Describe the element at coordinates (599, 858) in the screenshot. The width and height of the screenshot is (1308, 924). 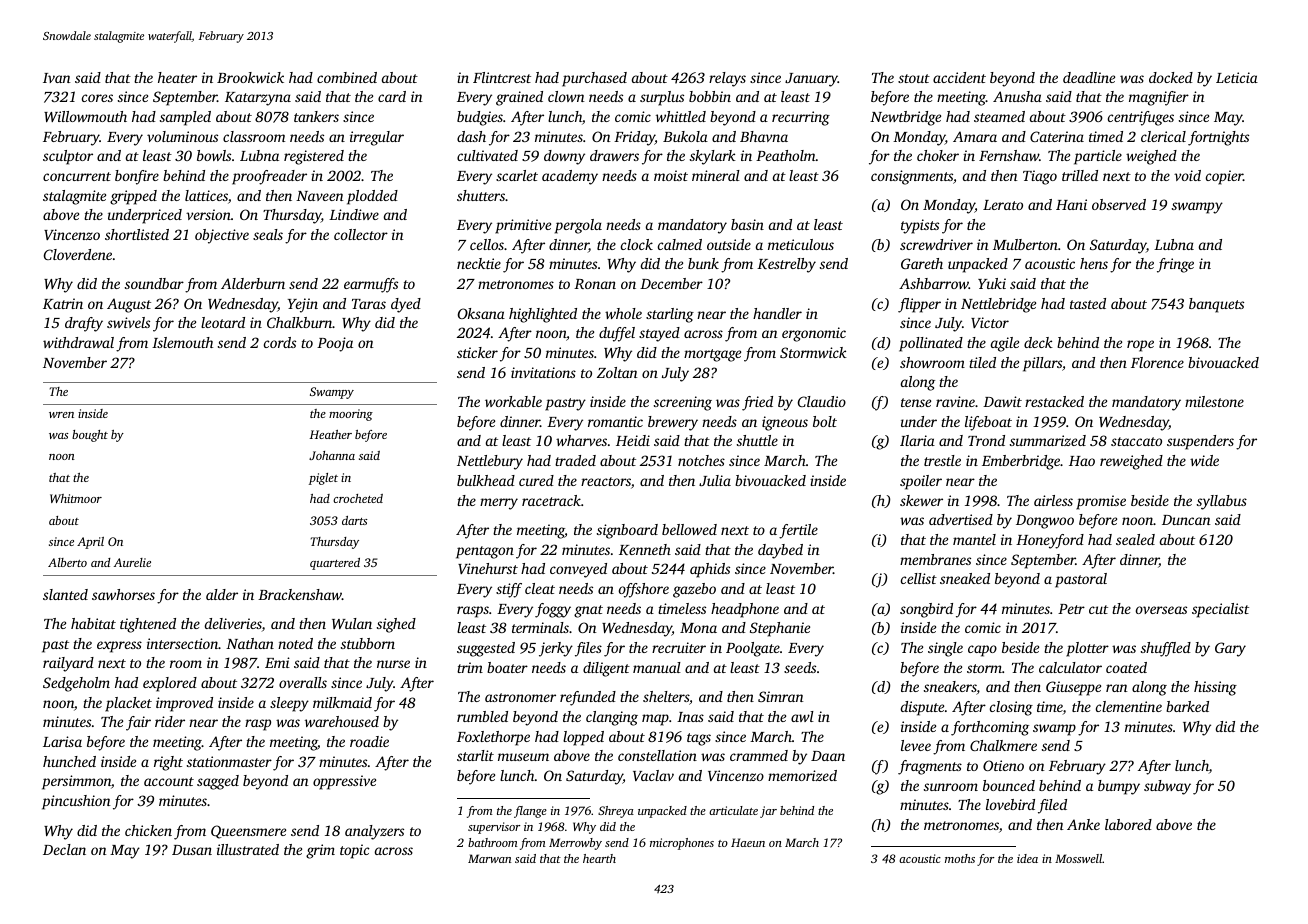
I see `hearth` at that location.
